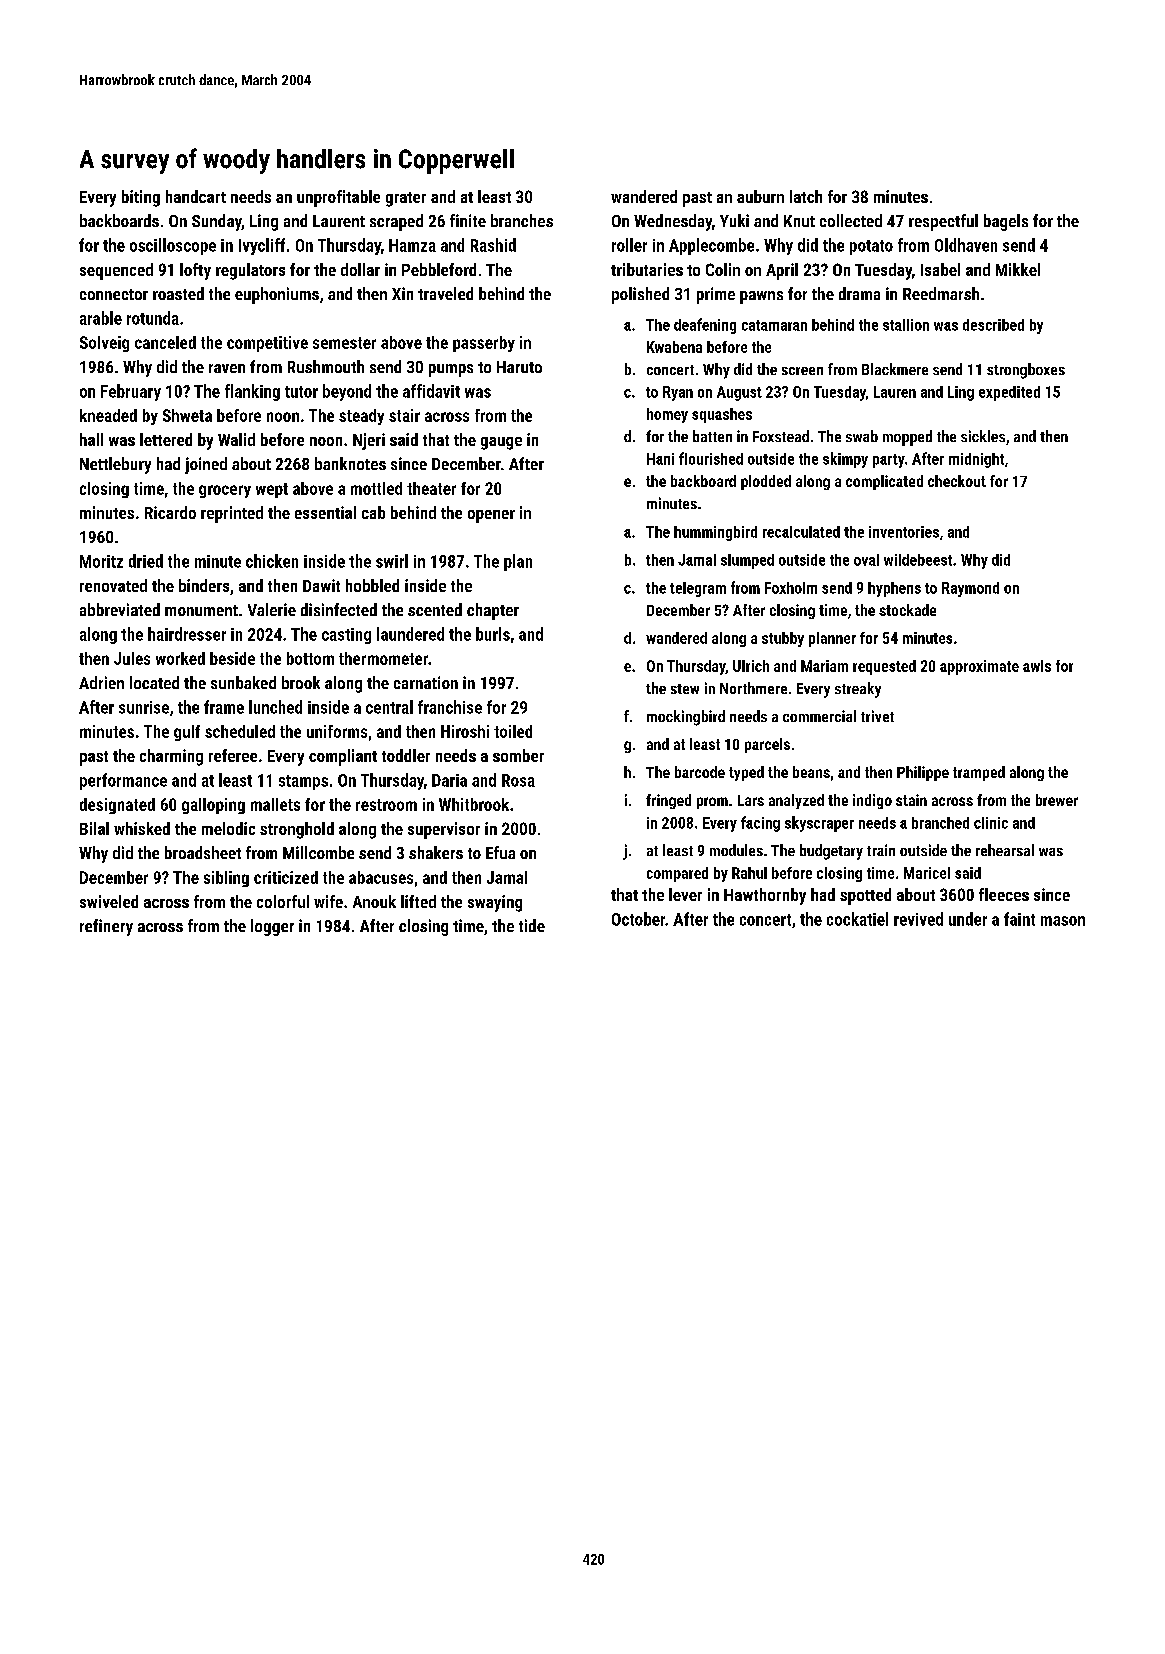 The height and width of the page is (1654, 1165). What do you see at coordinates (444, 830) in the page?
I see `supervisor` at bounding box center [444, 830].
